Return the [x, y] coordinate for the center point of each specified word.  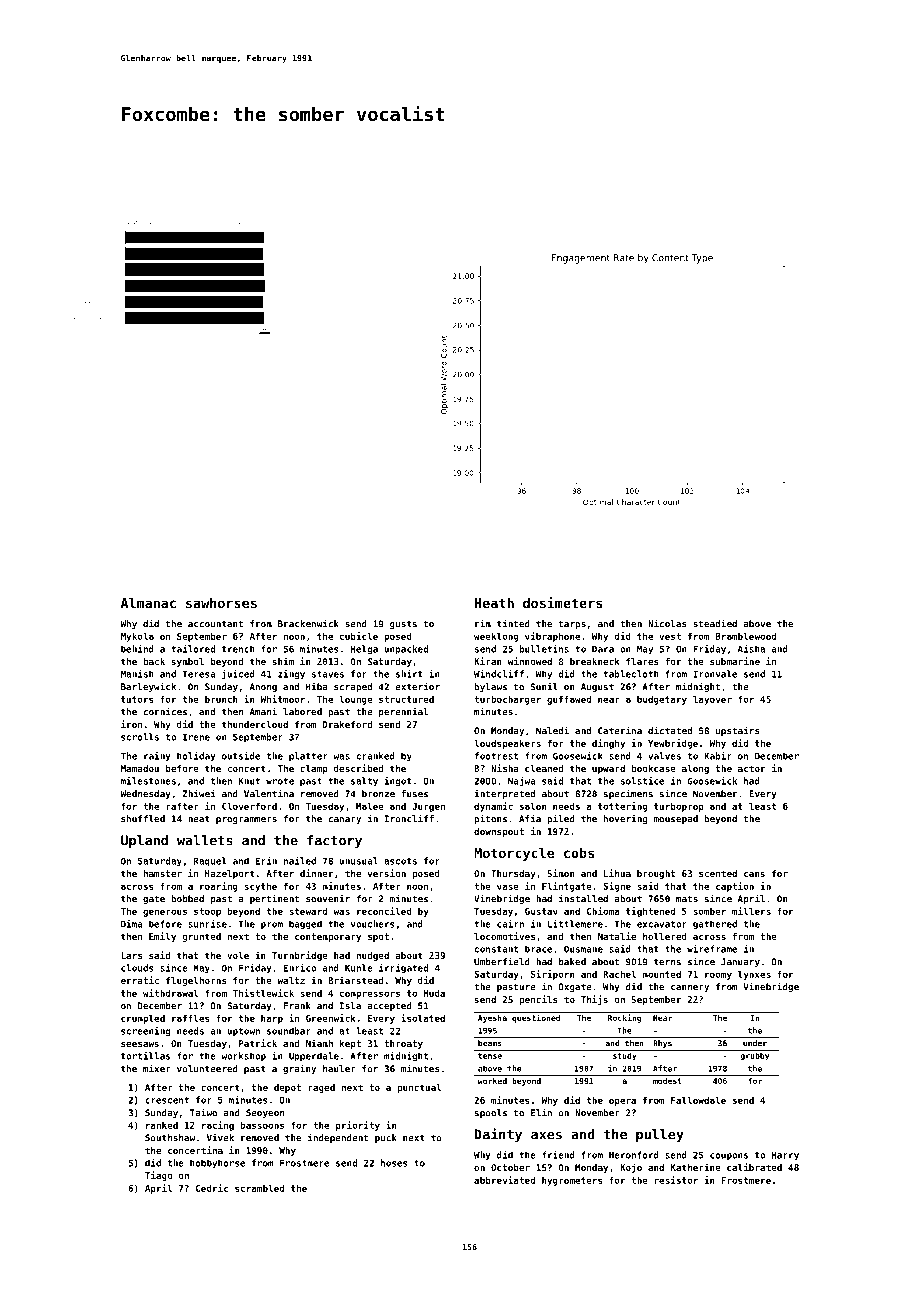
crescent [167, 1100]
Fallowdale [698, 1100]
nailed [300, 861]
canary [345, 820]
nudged [373, 956]
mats [687, 899]
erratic [140, 980]
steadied [715, 623]
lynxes [754, 975]
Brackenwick [308, 623]
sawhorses [221, 603]
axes [546, 1136]
